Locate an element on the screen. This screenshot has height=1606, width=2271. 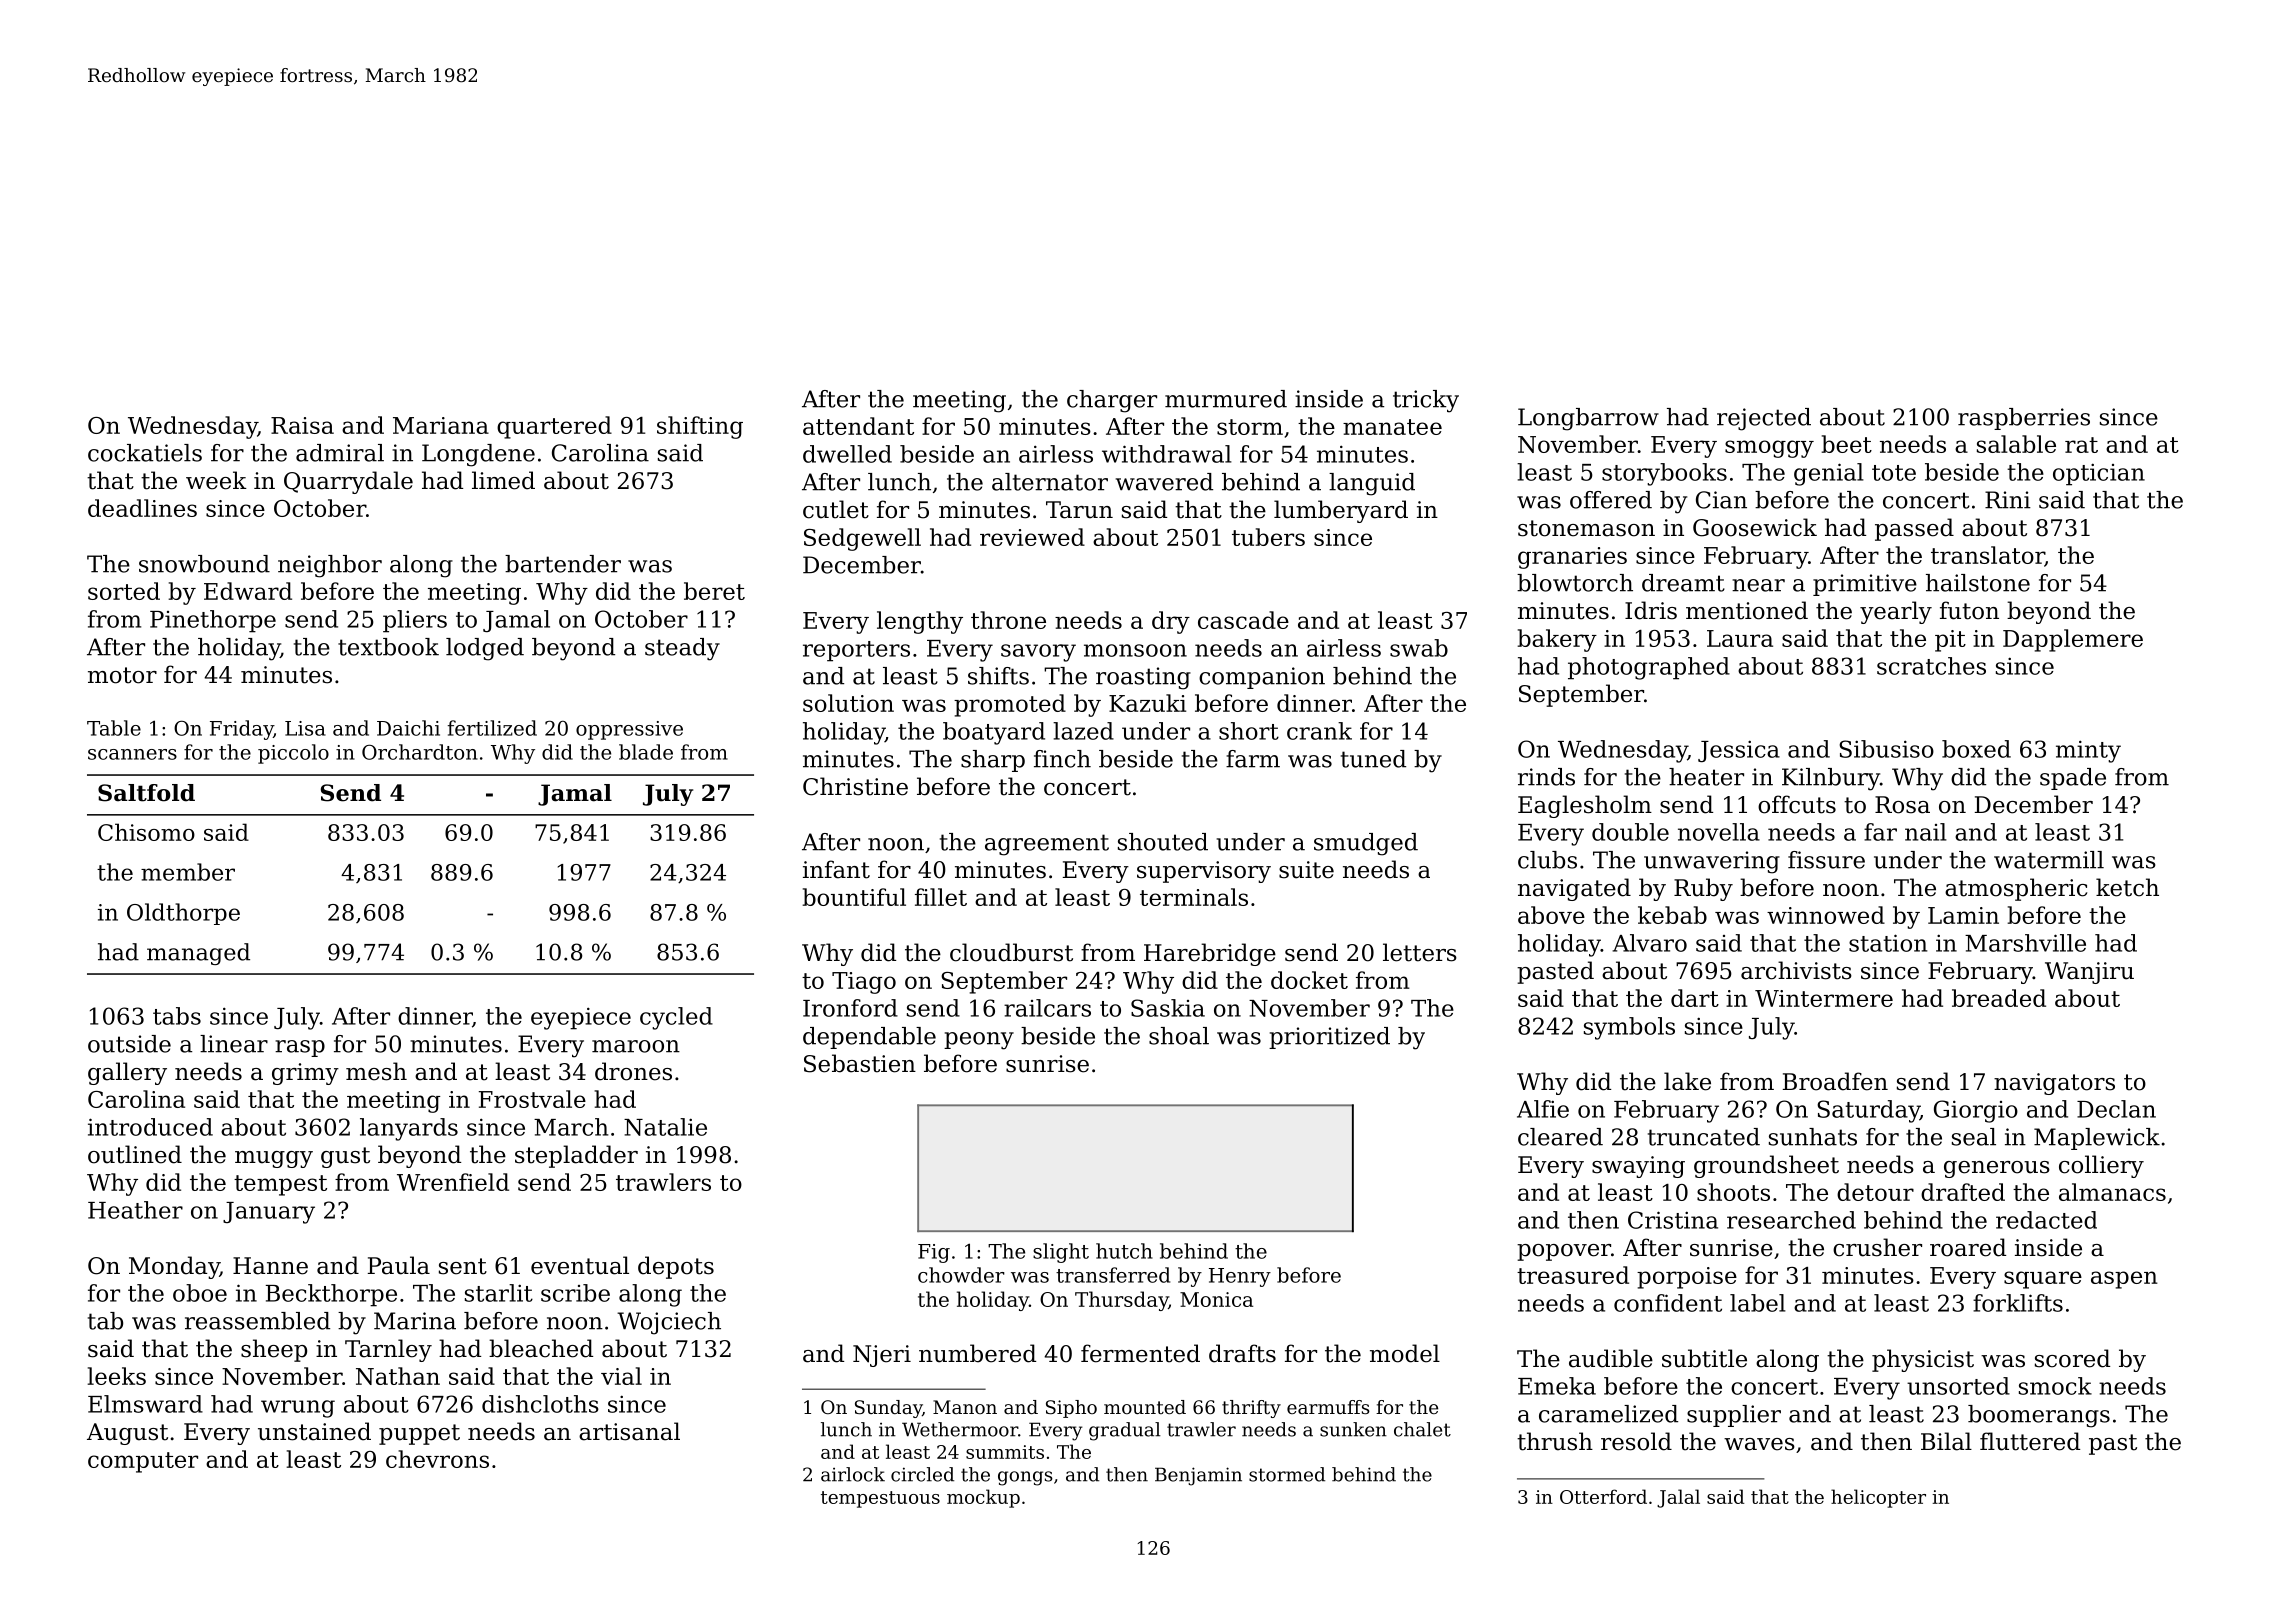
helicopter is located at coordinates (1878, 1498).
